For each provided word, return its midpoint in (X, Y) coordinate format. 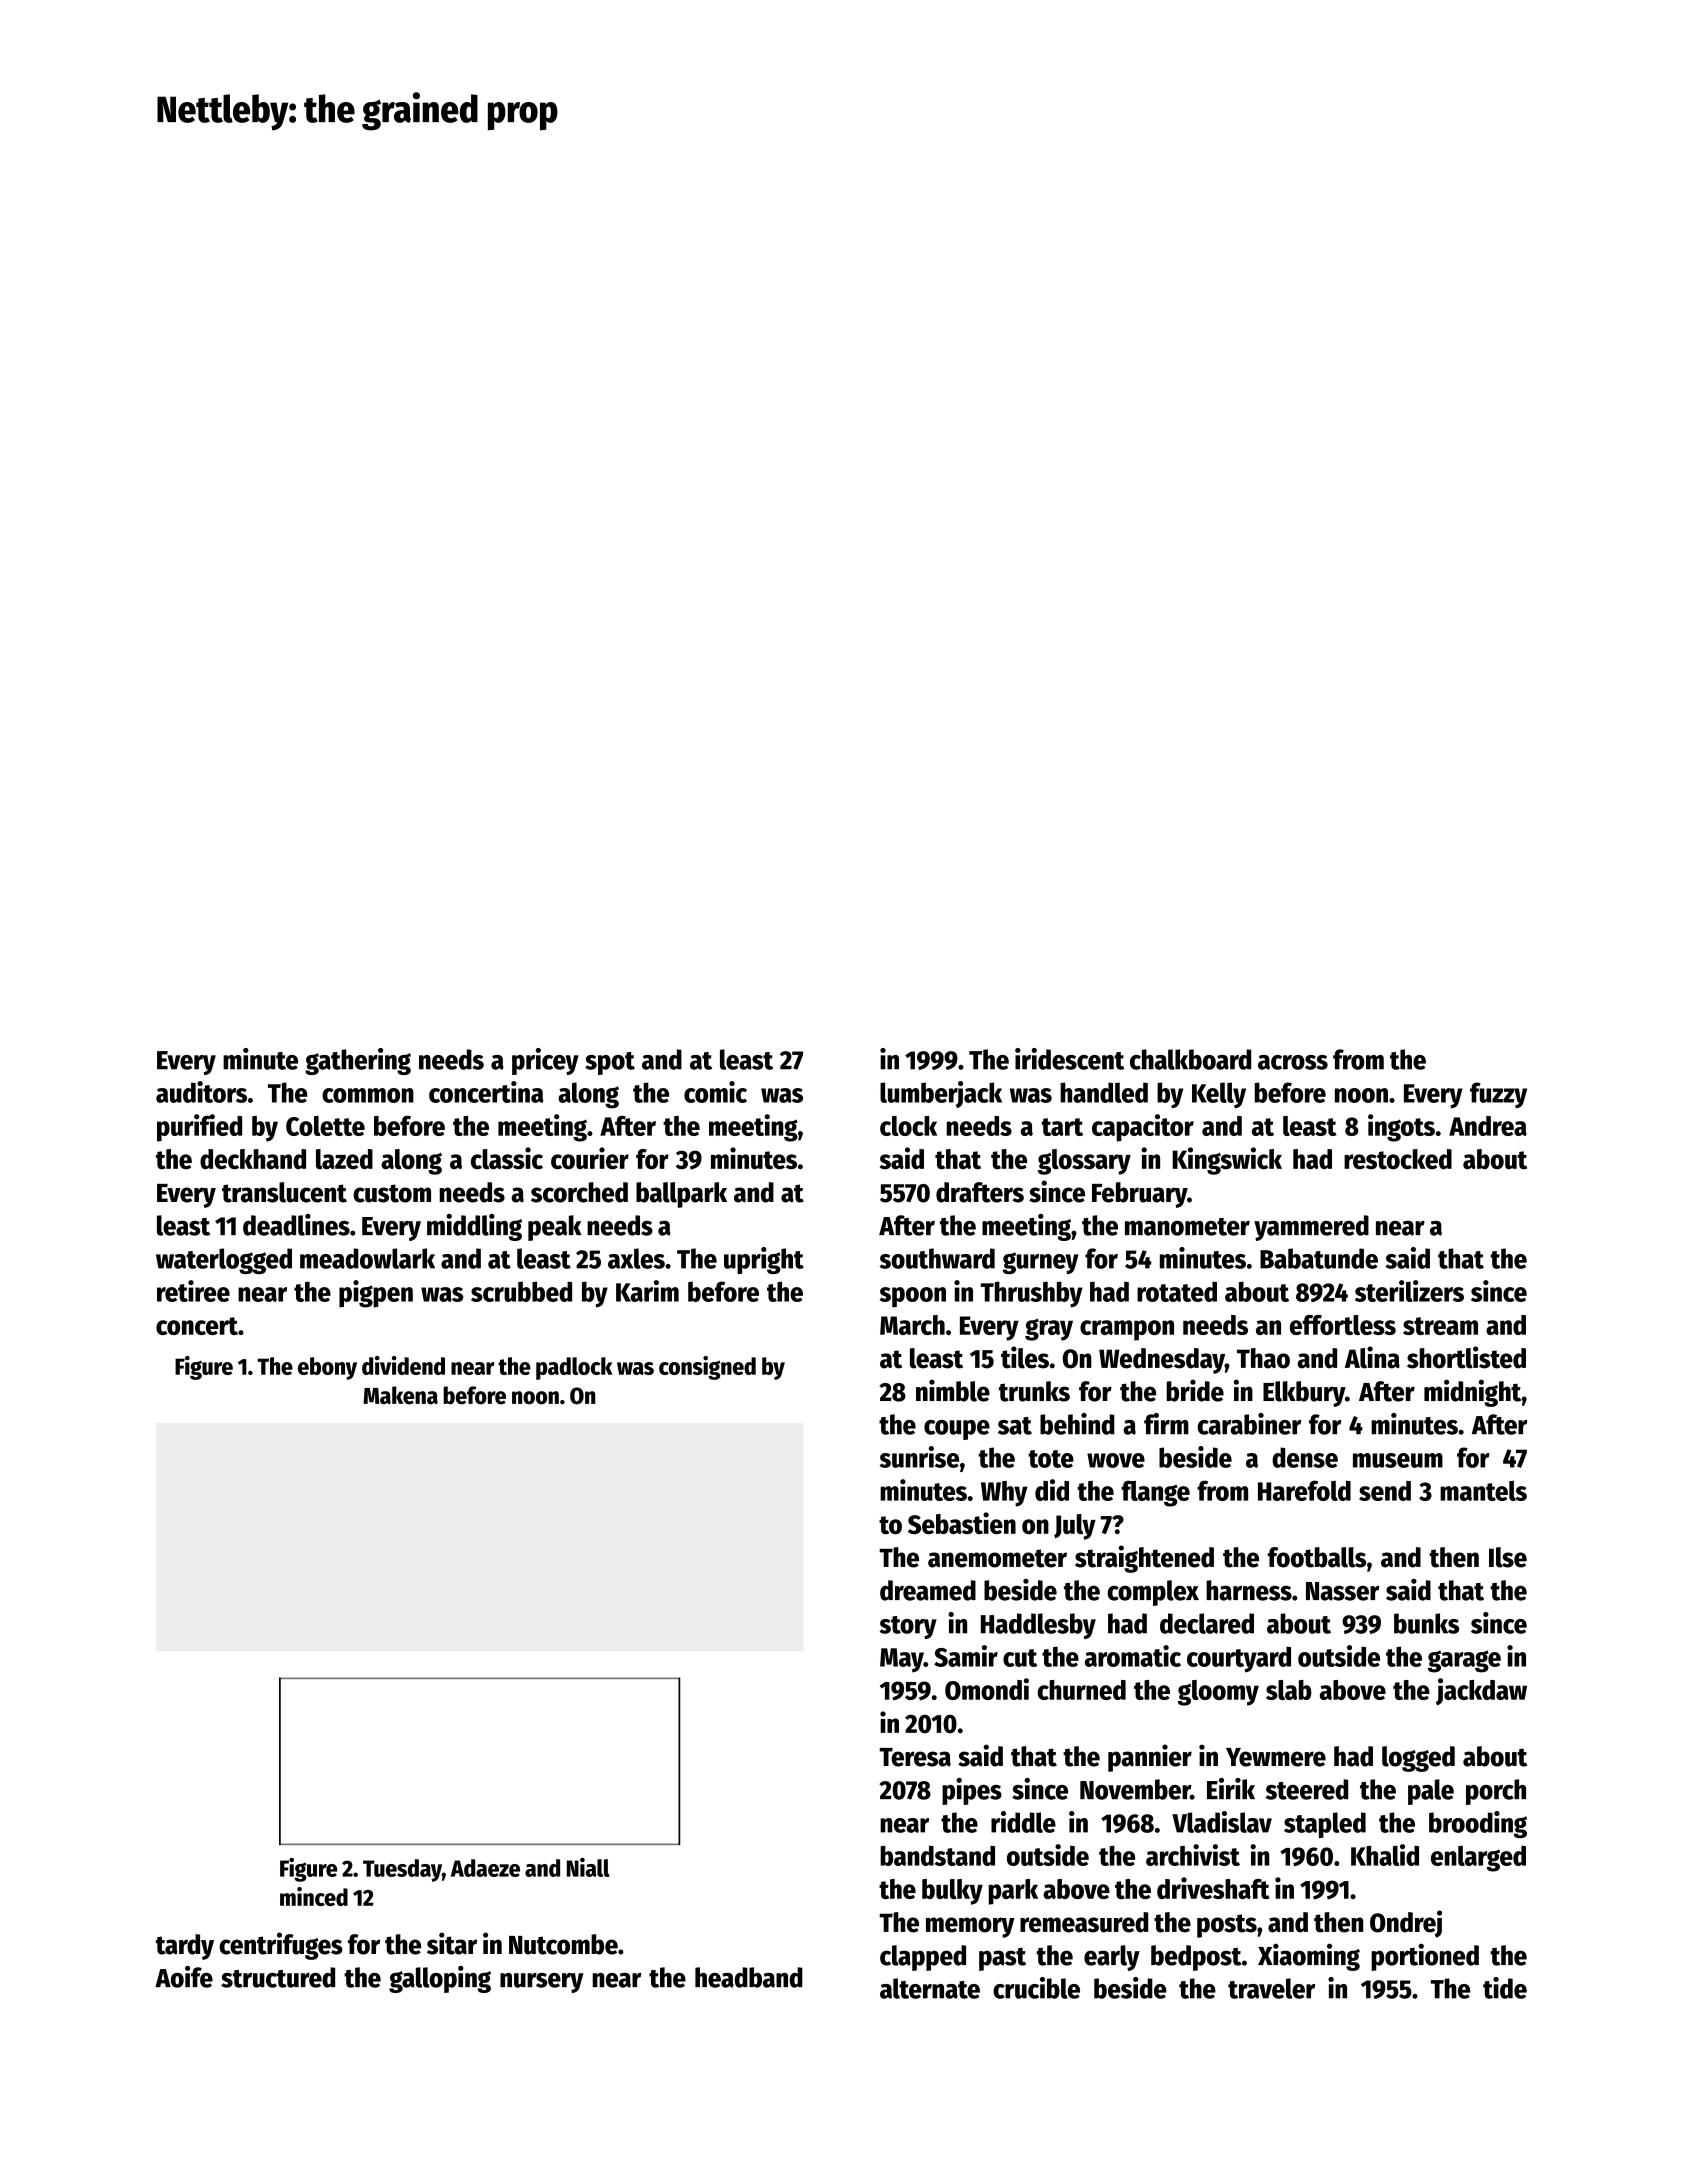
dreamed (928, 1590)
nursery (542, 1983)
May (902, 1660)
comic (715, 1092)
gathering (358, 1061)
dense (1305, 1457)
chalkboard (1190, 1059)
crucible (1036, 1988)
